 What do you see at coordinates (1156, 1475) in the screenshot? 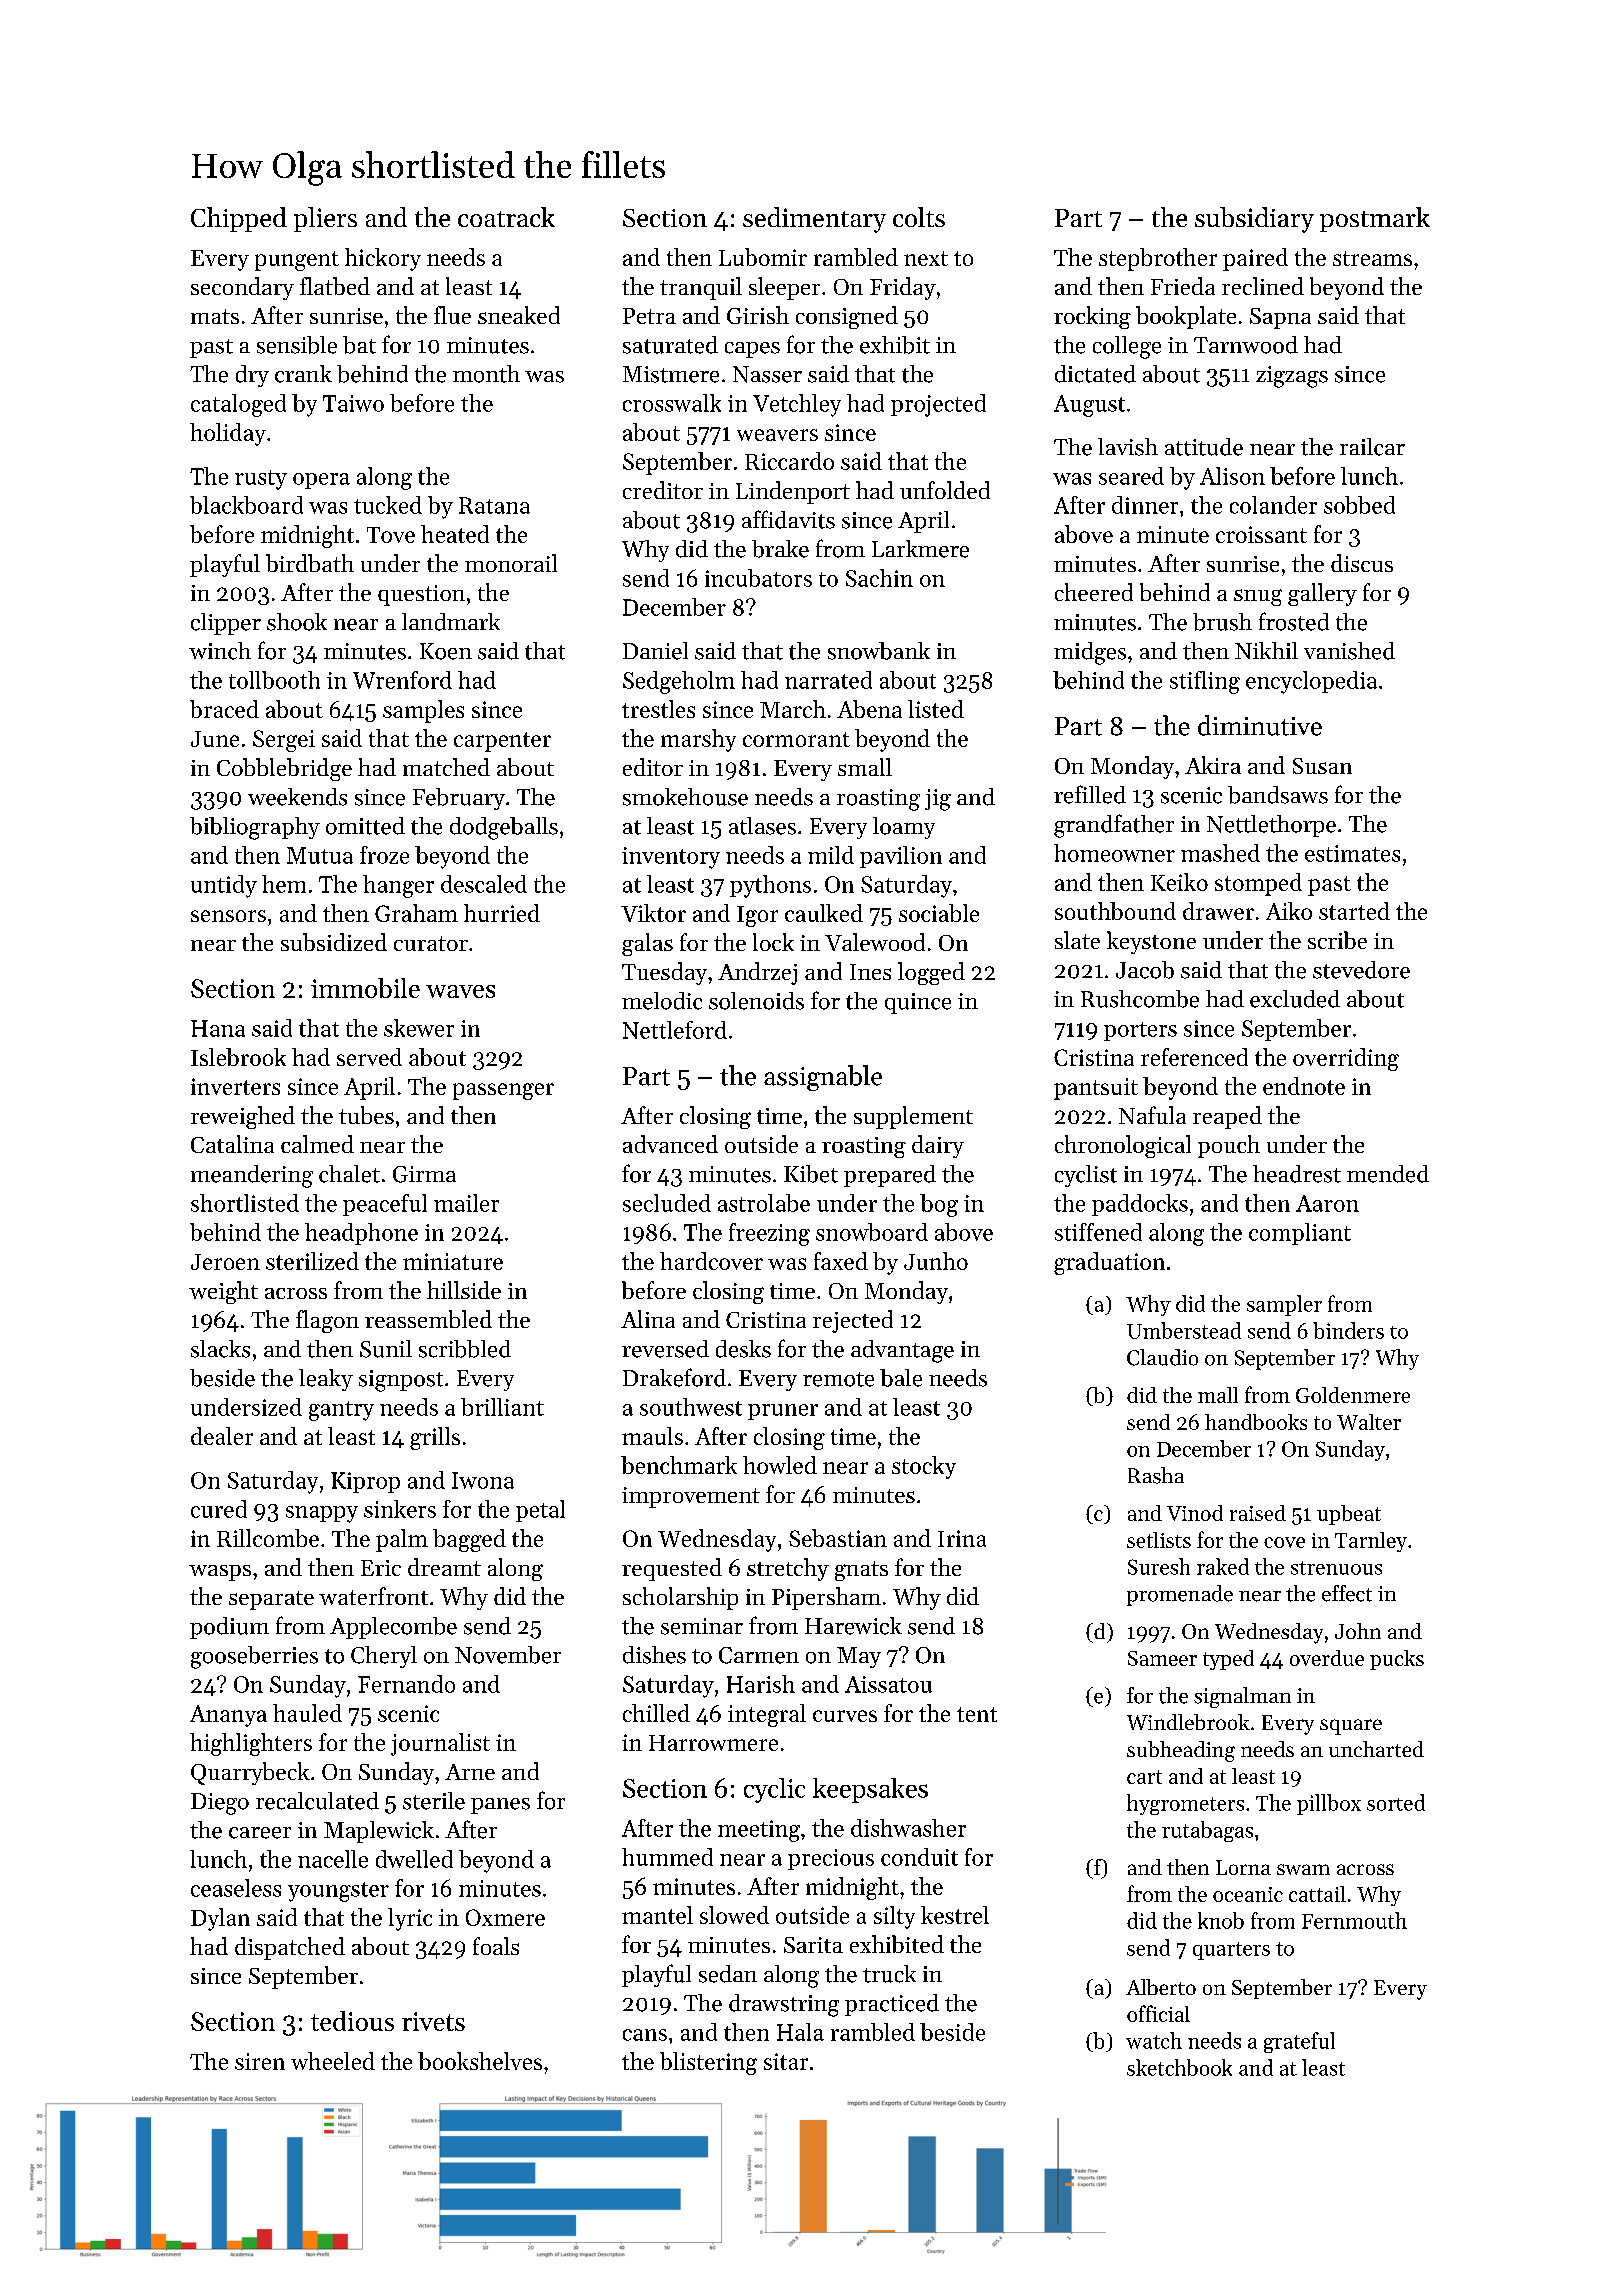
I see `Rasha` at bounding box center [1156, 1475].
